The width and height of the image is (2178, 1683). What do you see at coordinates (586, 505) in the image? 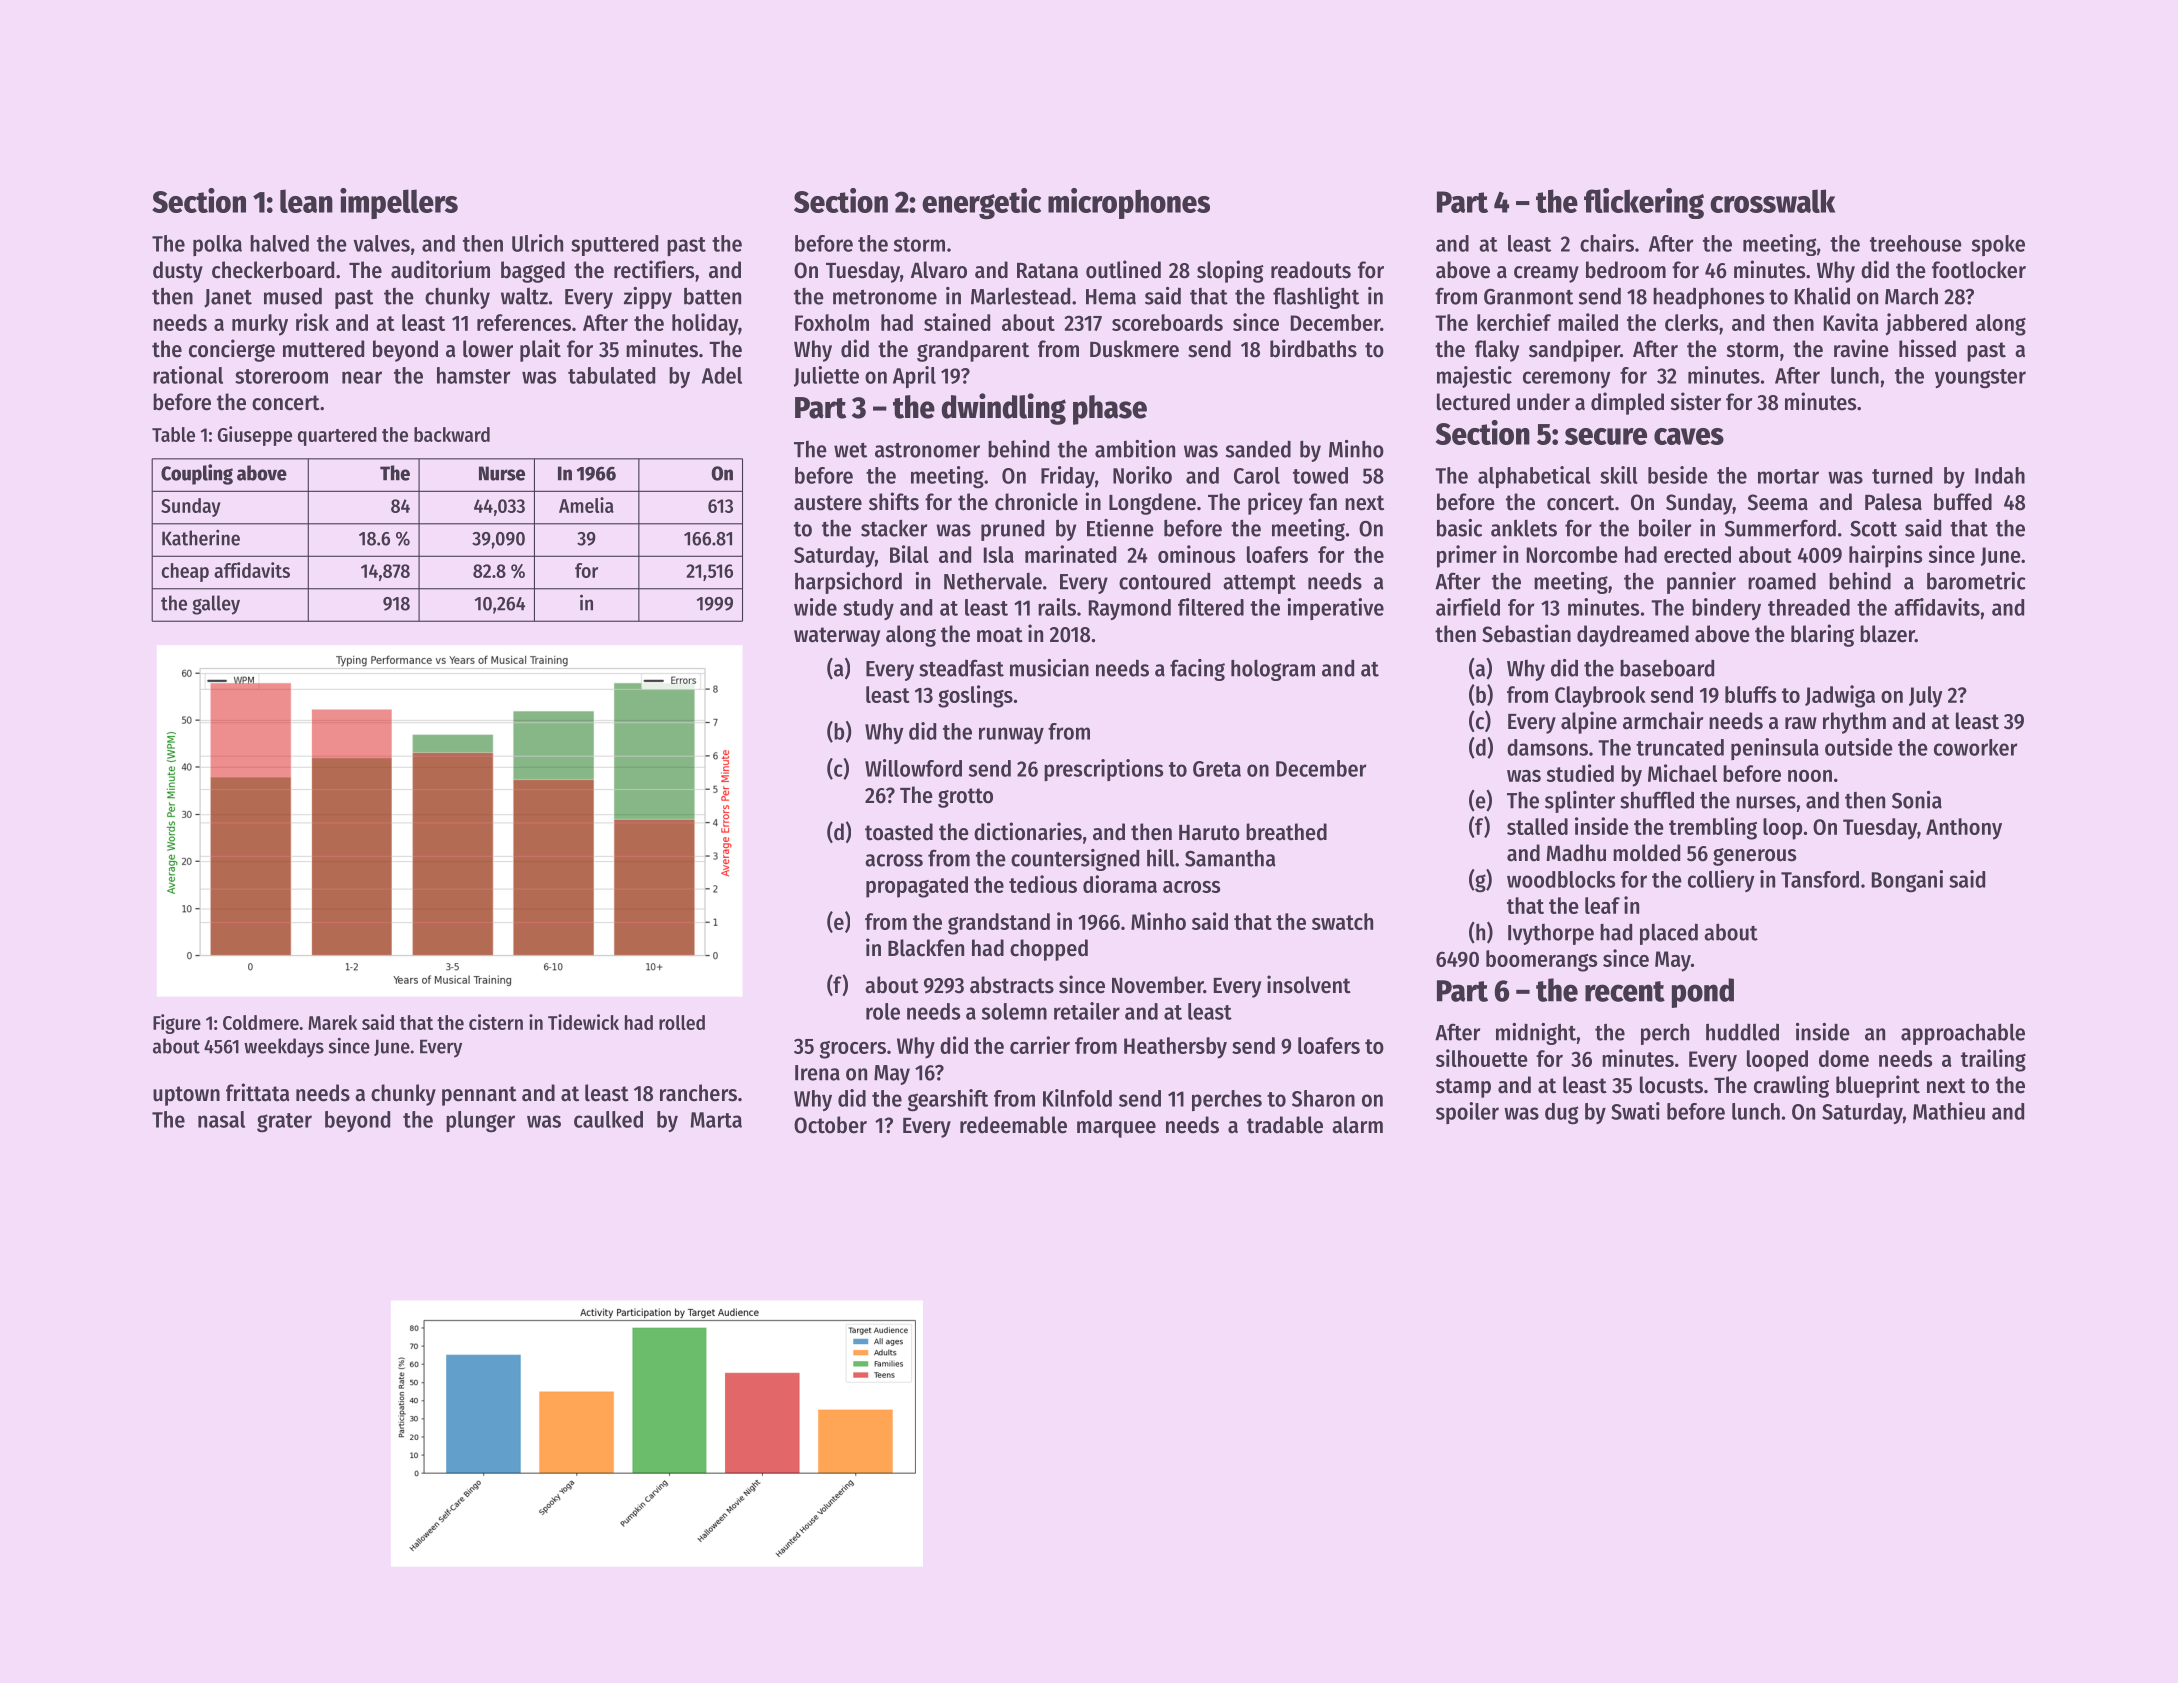
I see `Amelia` at bounding box center [586, 505].
